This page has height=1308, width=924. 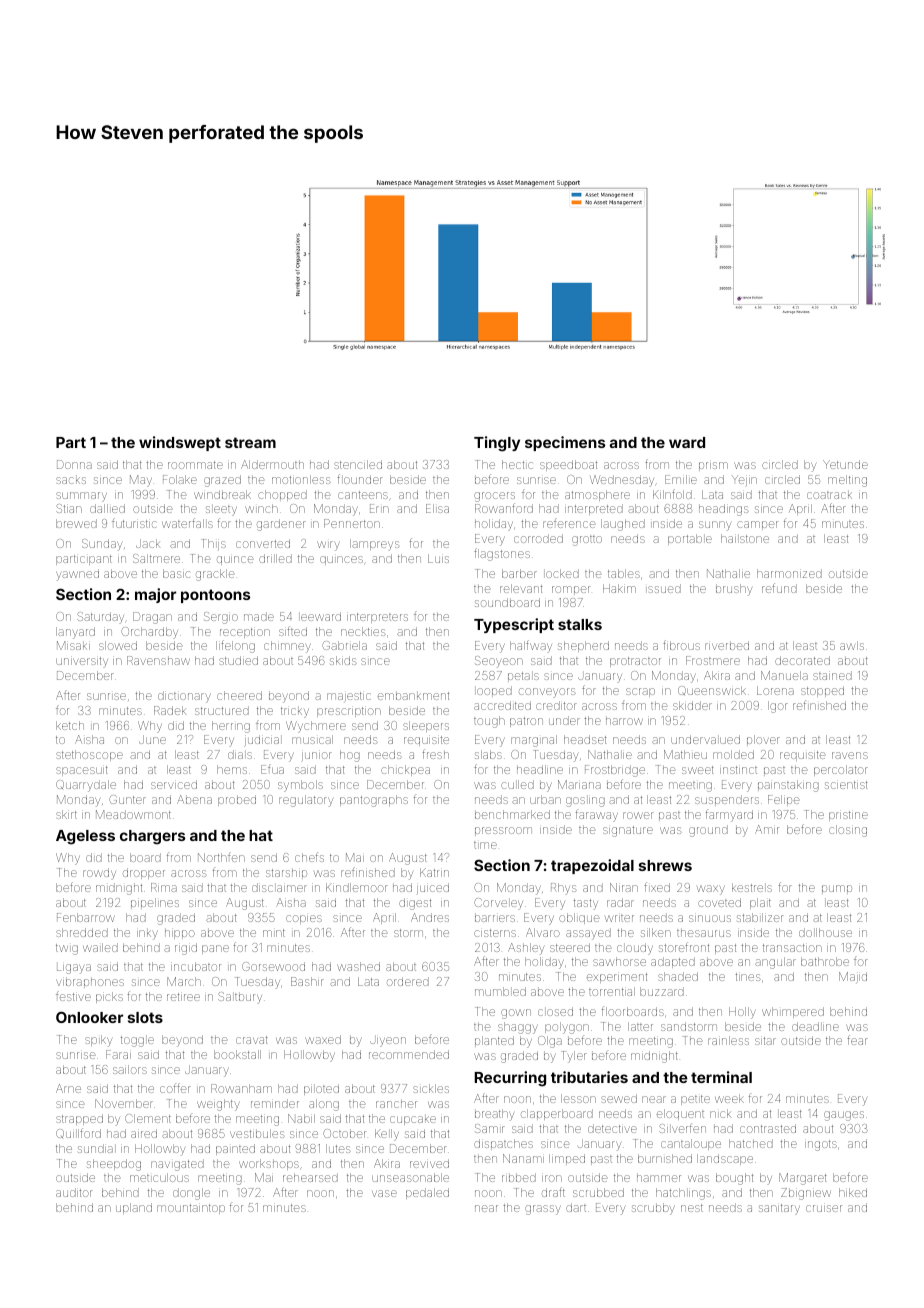 What do you see at coordinates (848, 831) in the page?
I see `closing` at bounding box center [848, 831].
